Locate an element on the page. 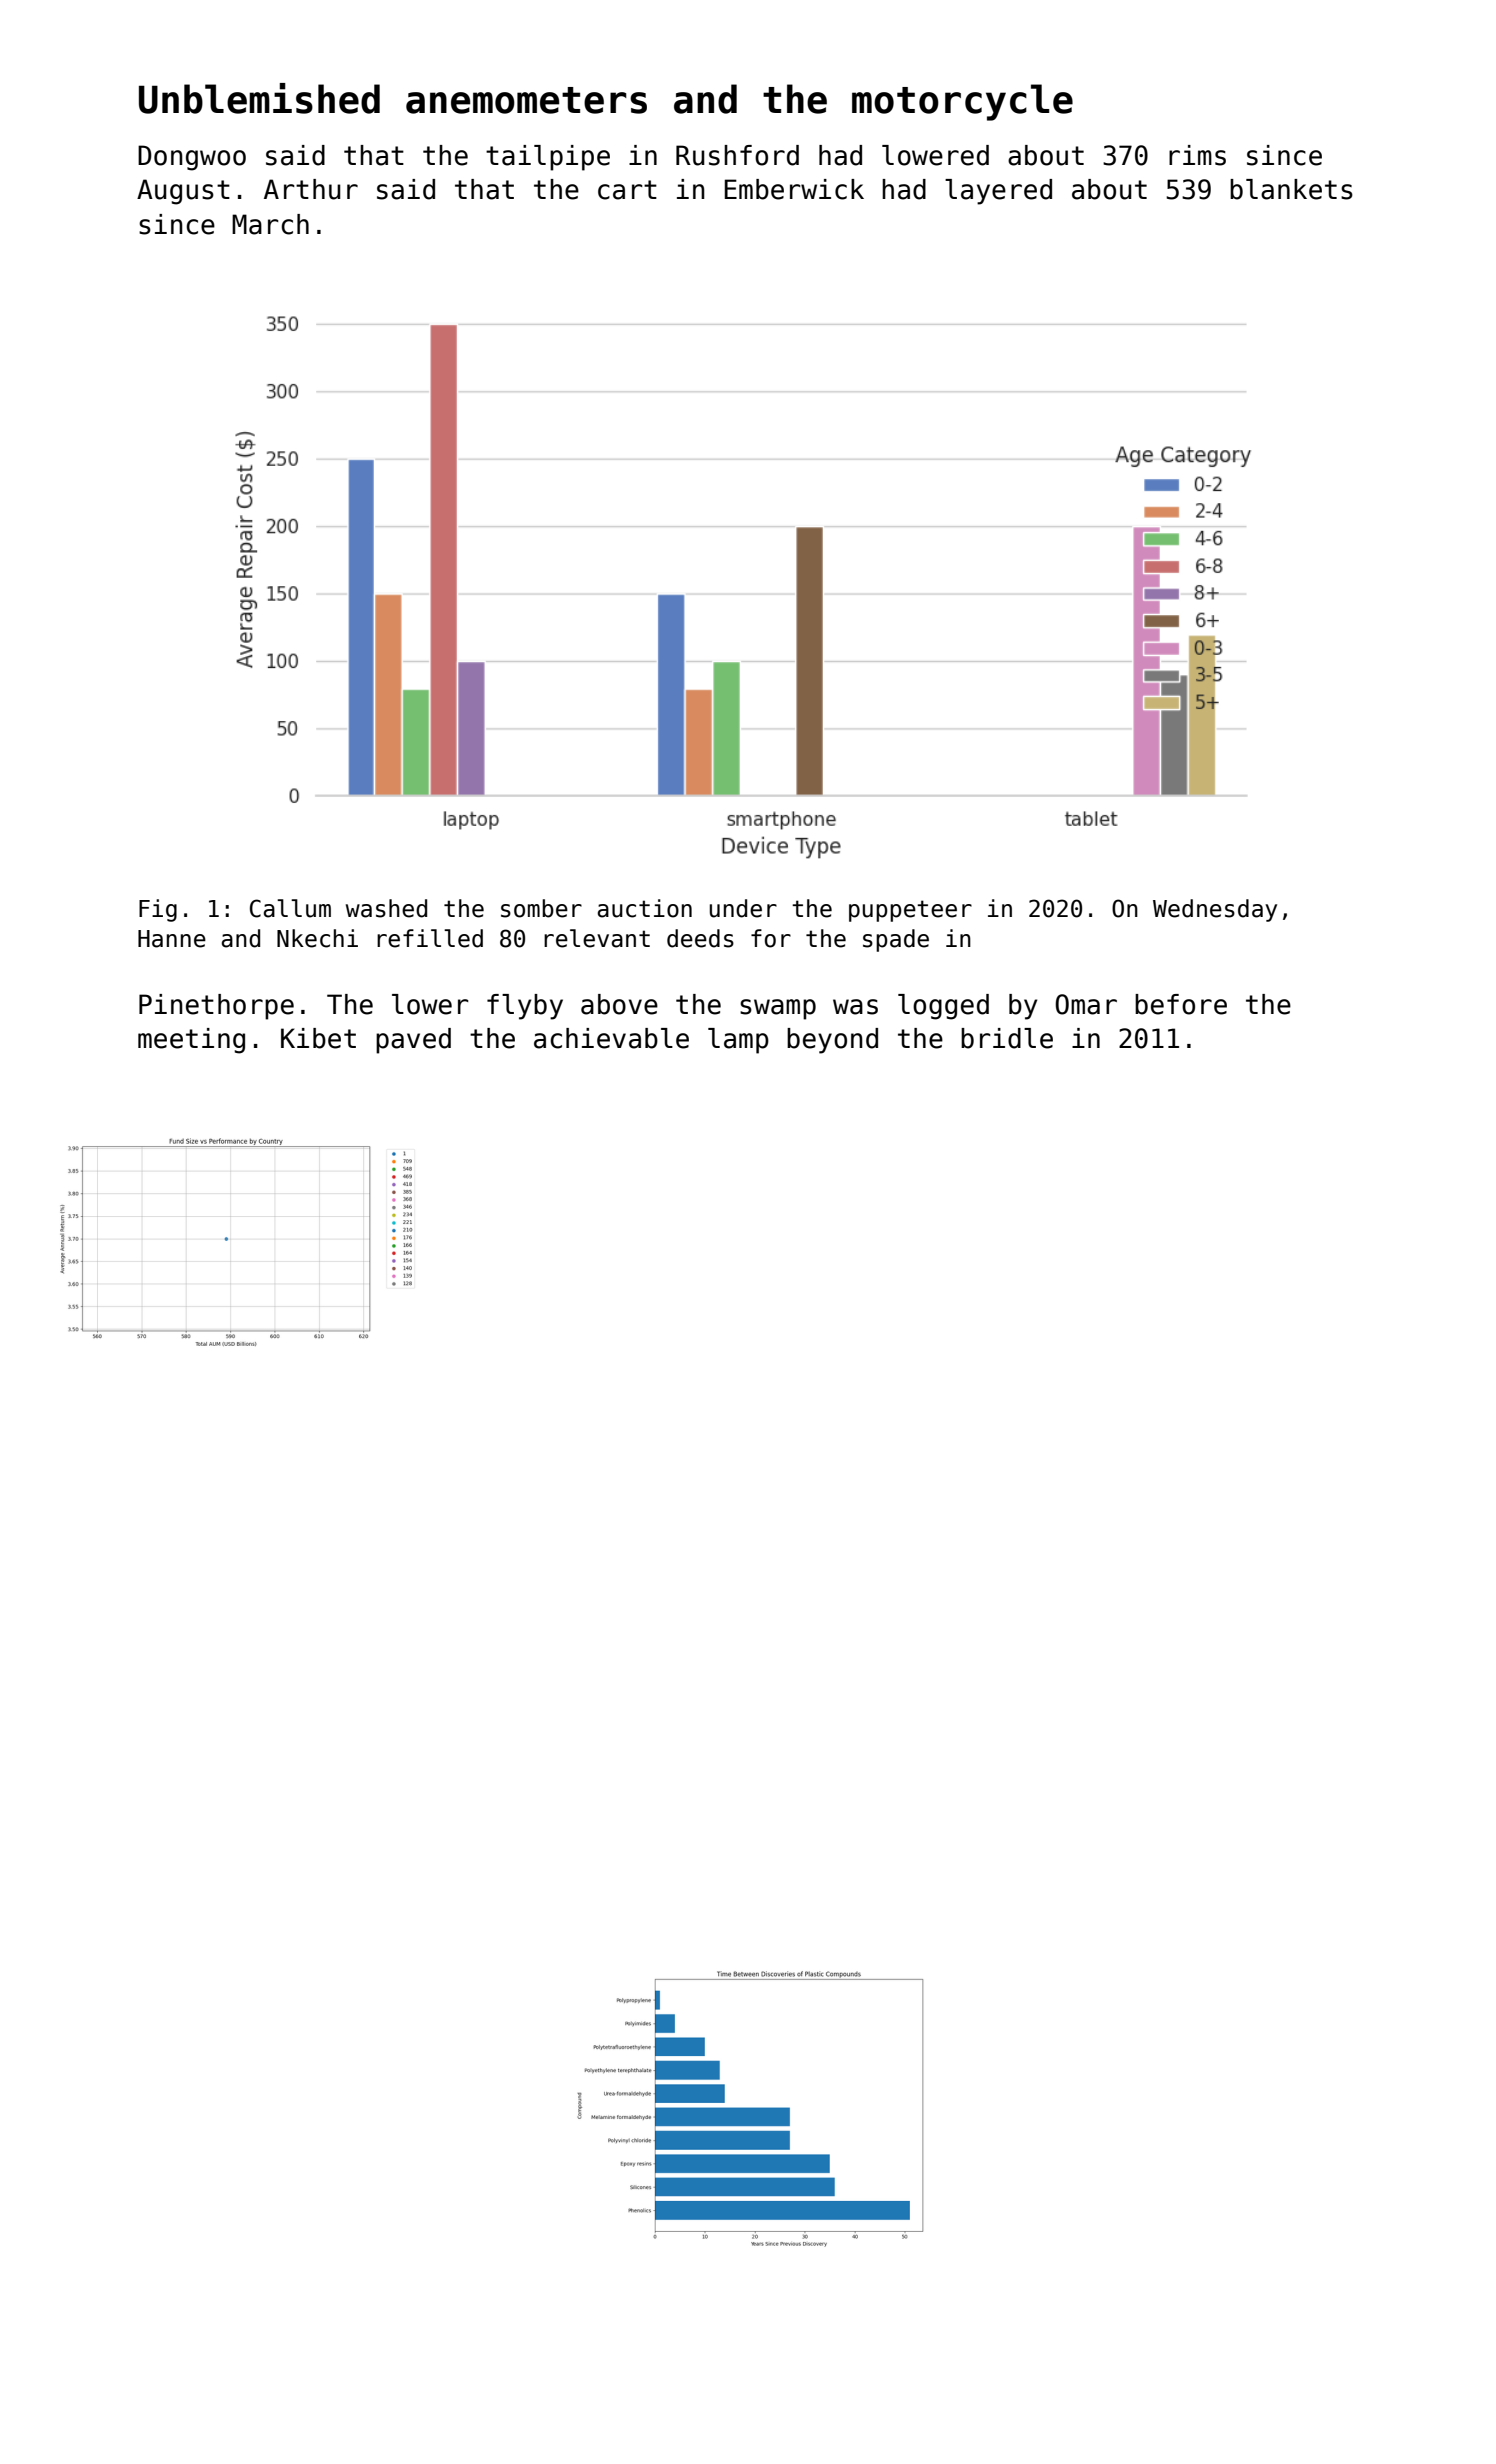  spade is located at coordinates (896, 940).
